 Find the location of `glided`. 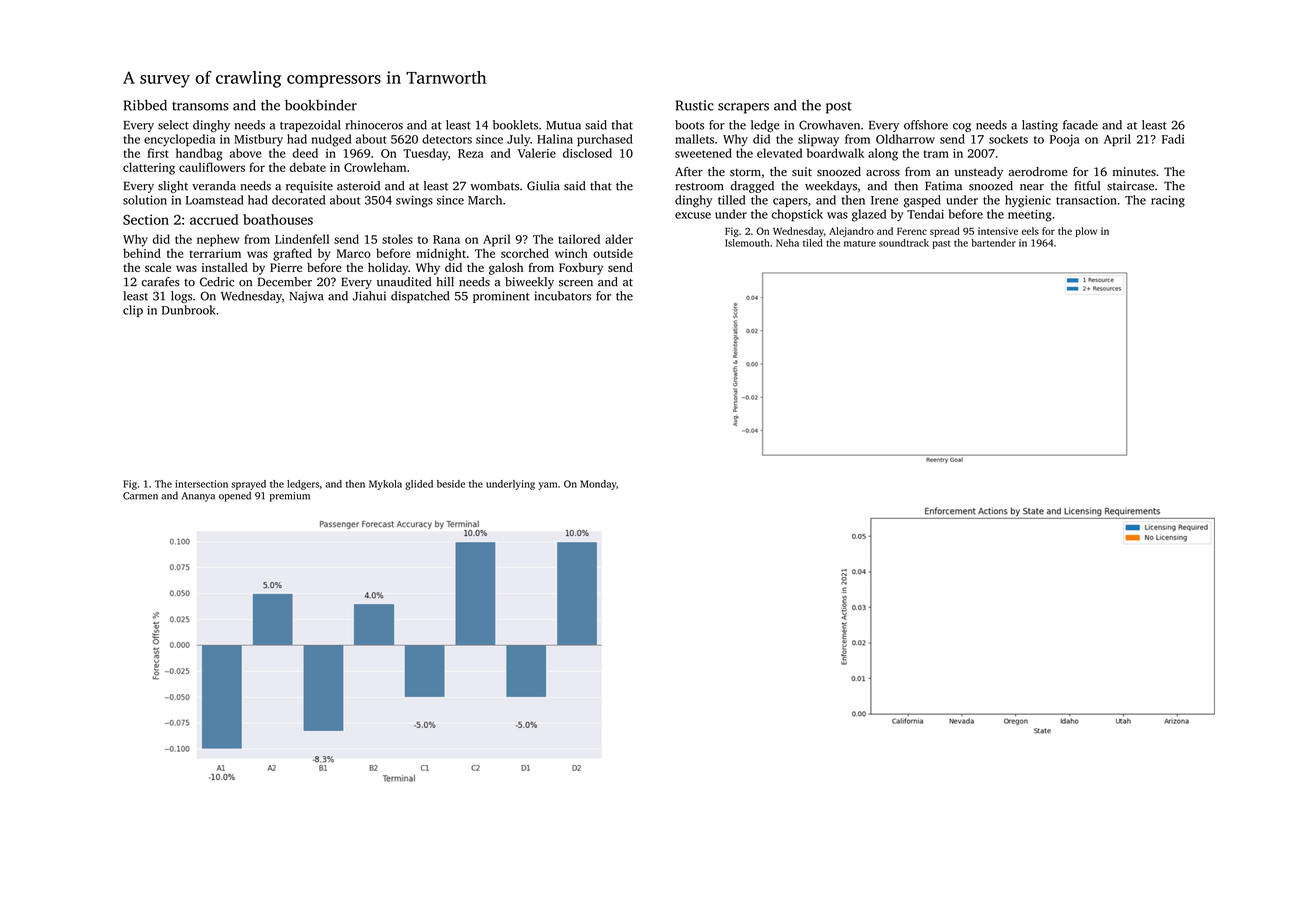

glided is located at coordinates (419, 485).
